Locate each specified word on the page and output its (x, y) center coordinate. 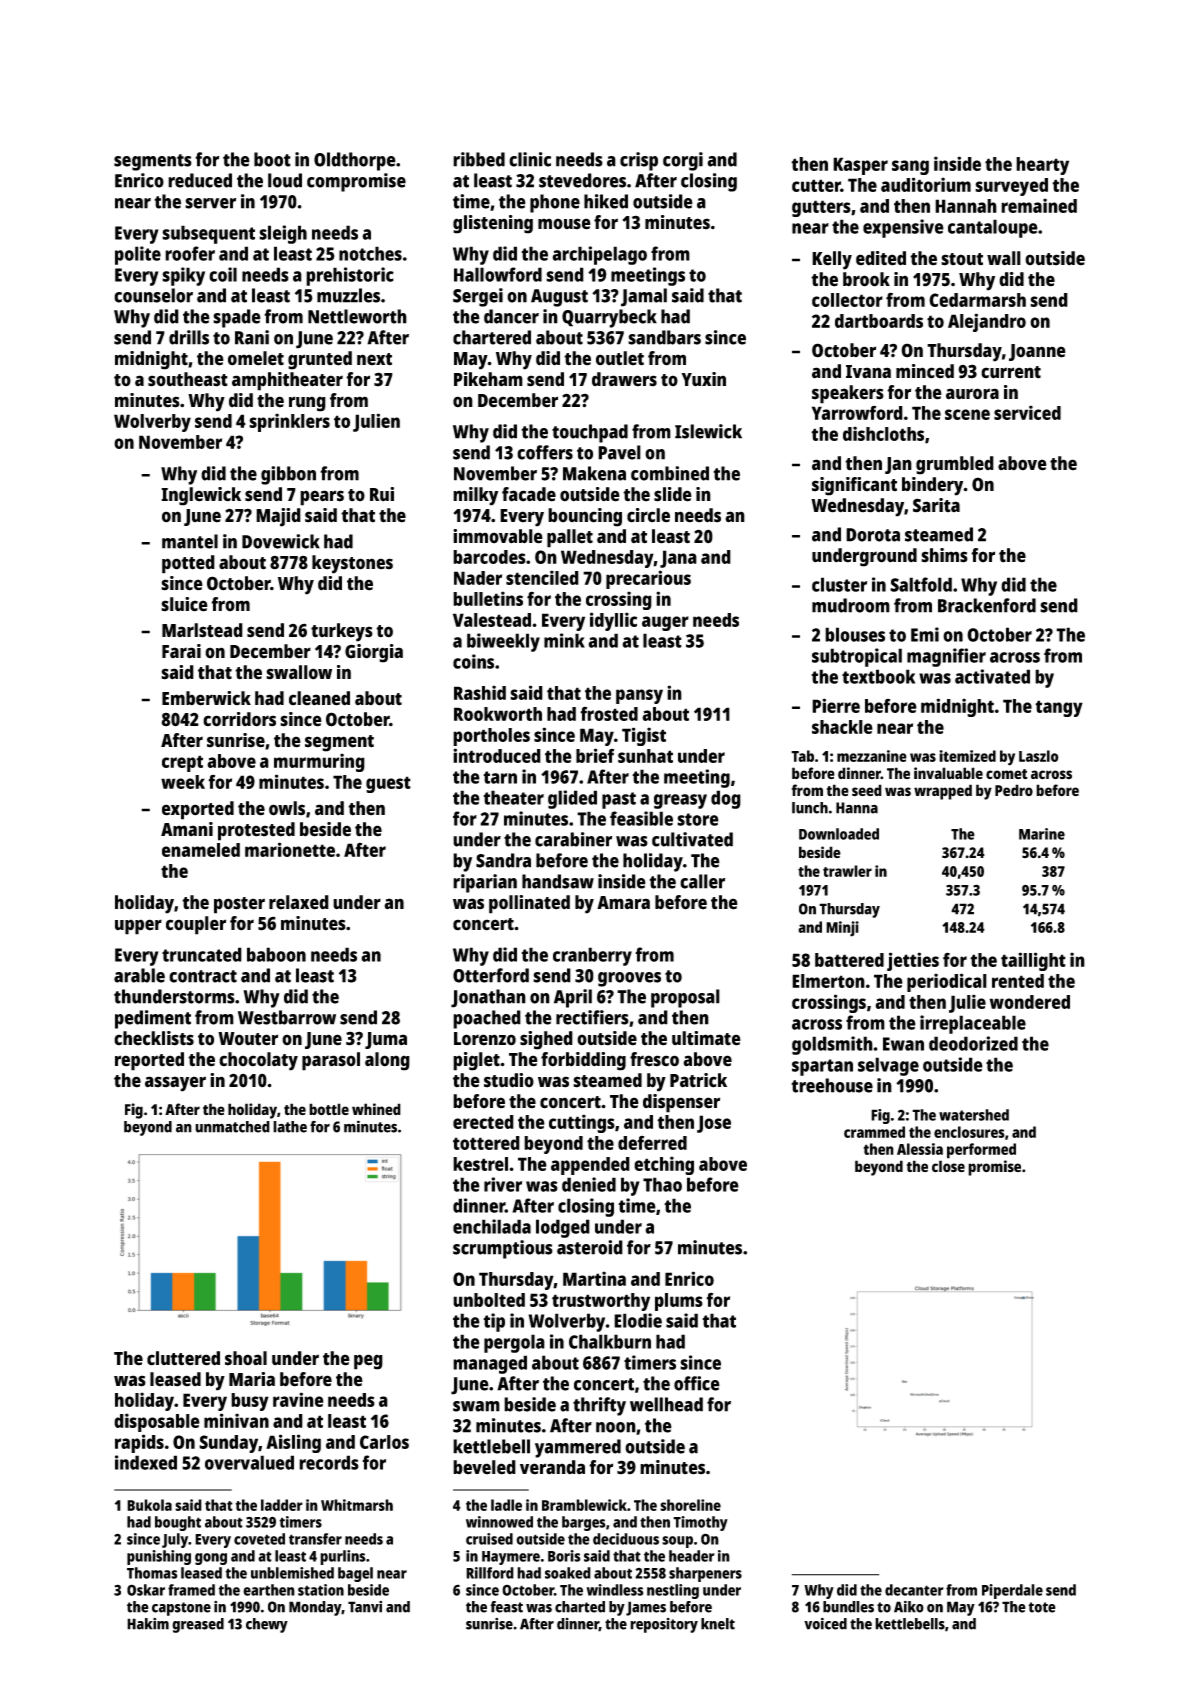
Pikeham (488, 379)
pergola (514, 1343)
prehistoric (350, 276)
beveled (484, 1467)
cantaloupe (993, 228)
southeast (188, 379)
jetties (913, 961)
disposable (157, 1422)
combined (670, 473)
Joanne (1037, 352)
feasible (641, 818)
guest (388, 784)
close (948, 1166)
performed (981, 1151)
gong (211, 1559)
